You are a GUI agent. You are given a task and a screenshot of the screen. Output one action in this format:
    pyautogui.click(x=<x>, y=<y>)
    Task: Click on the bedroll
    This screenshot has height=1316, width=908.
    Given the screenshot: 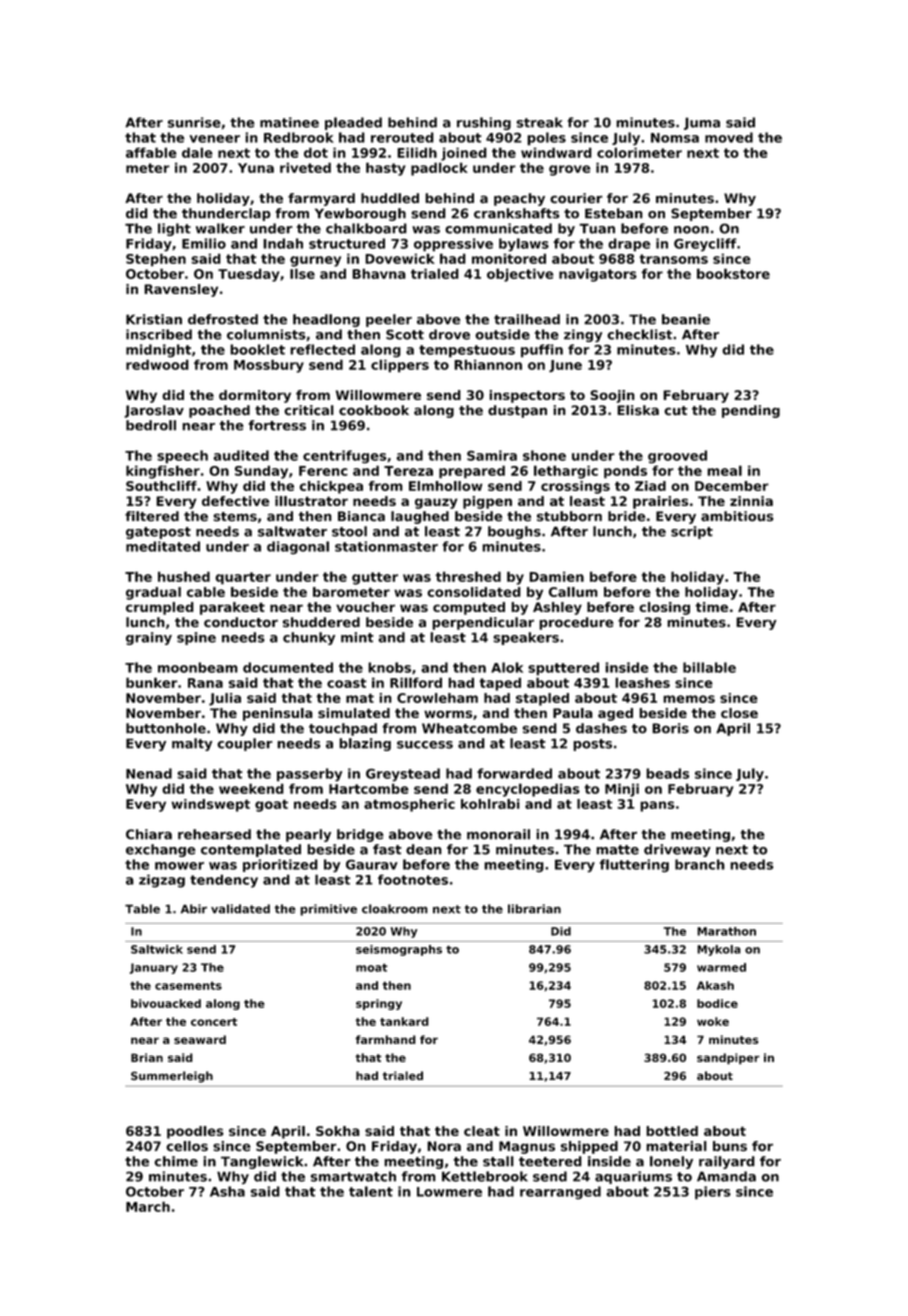 What is the action you would take?
    pyautogui.click(x=151, y=425)
